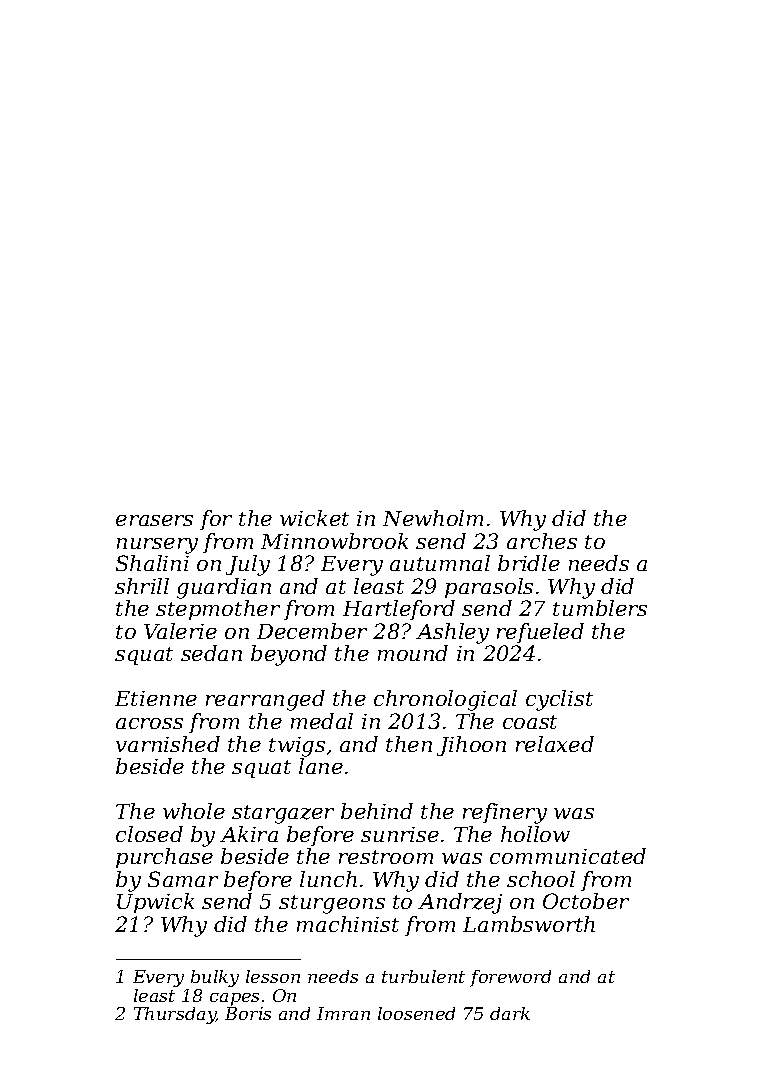  Describe the element at coordinates (559, 700) in the screenshot. I see `cyclist` at that location.
